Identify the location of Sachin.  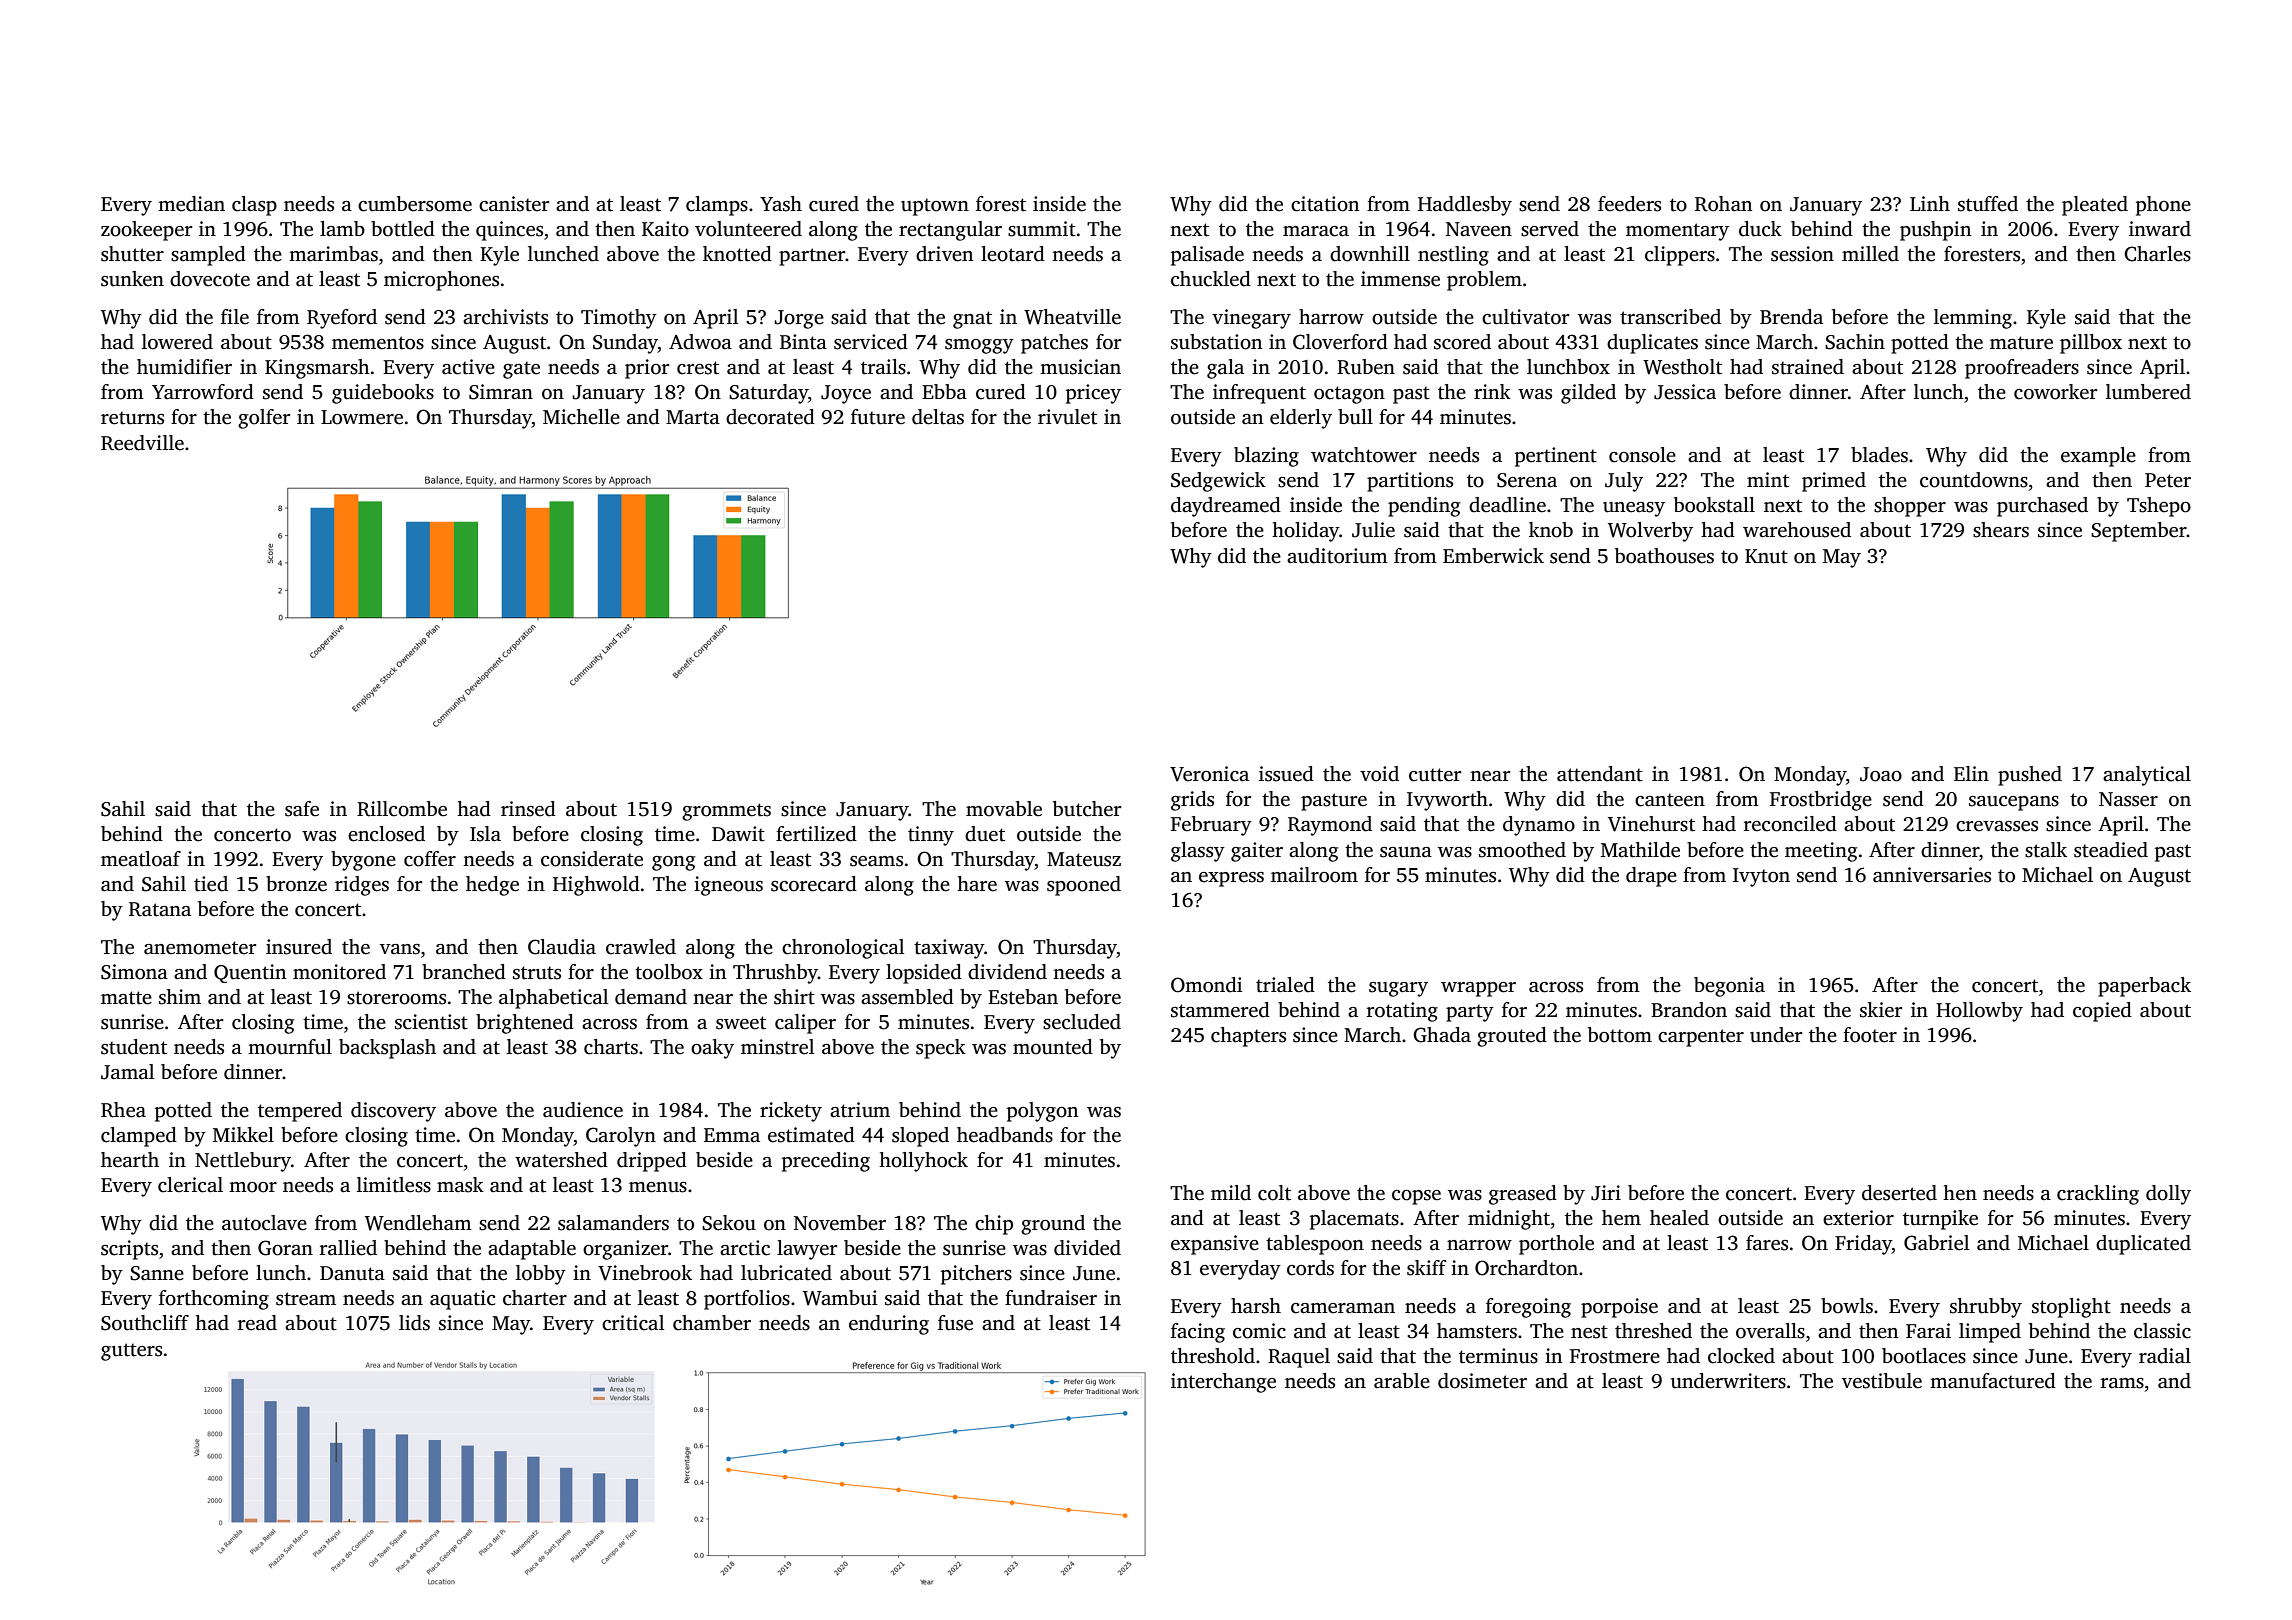
(1855, 342).
